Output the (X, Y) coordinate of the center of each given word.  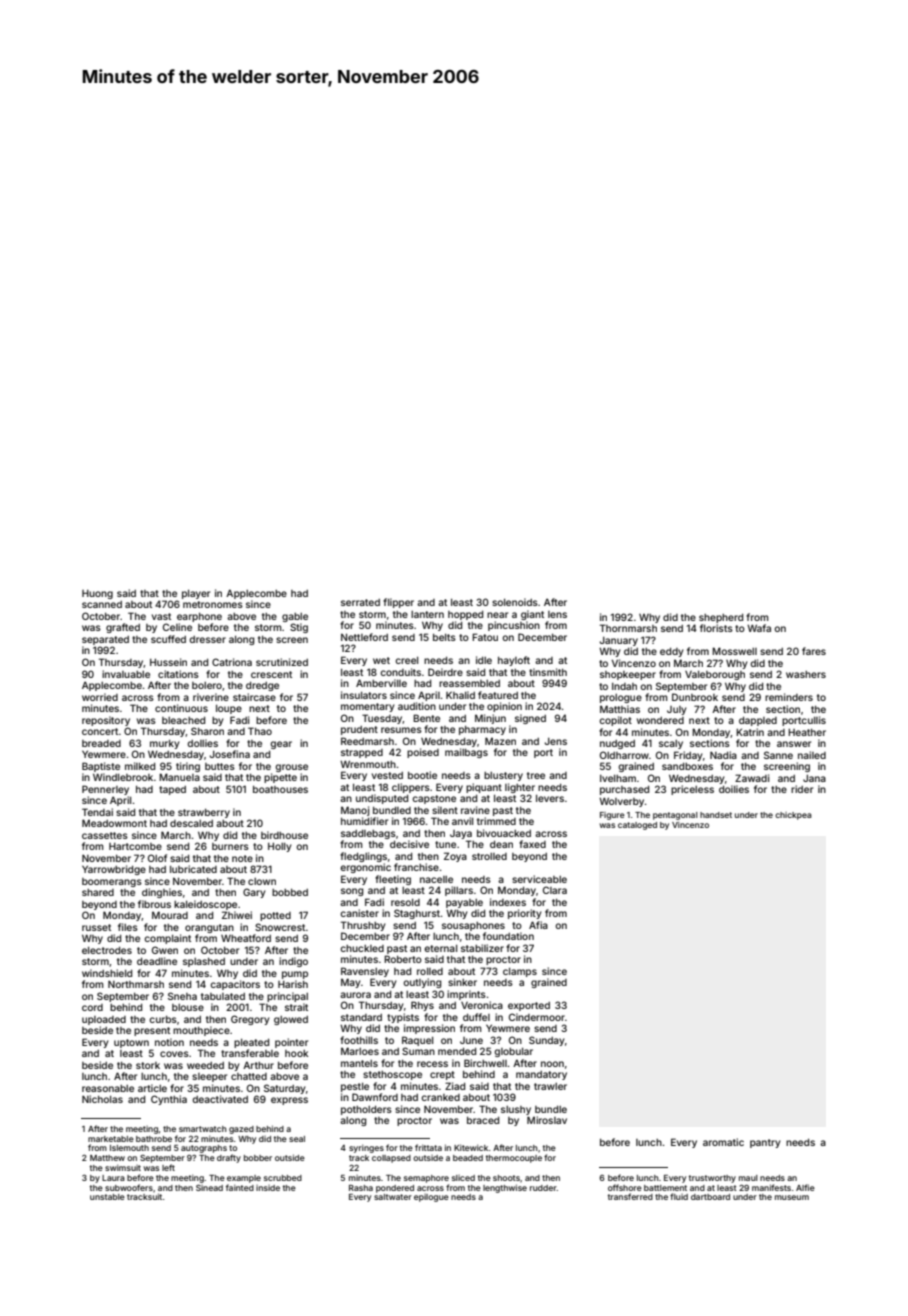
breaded (101, 743)
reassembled (469, 683)
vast (161, 616)
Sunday (547, 1041)
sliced (463, 1178)
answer (794, 744)
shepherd (721, 618)
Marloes (360, 1051)
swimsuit (123, 1167)
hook (296, 1053)
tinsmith (548, 672)
